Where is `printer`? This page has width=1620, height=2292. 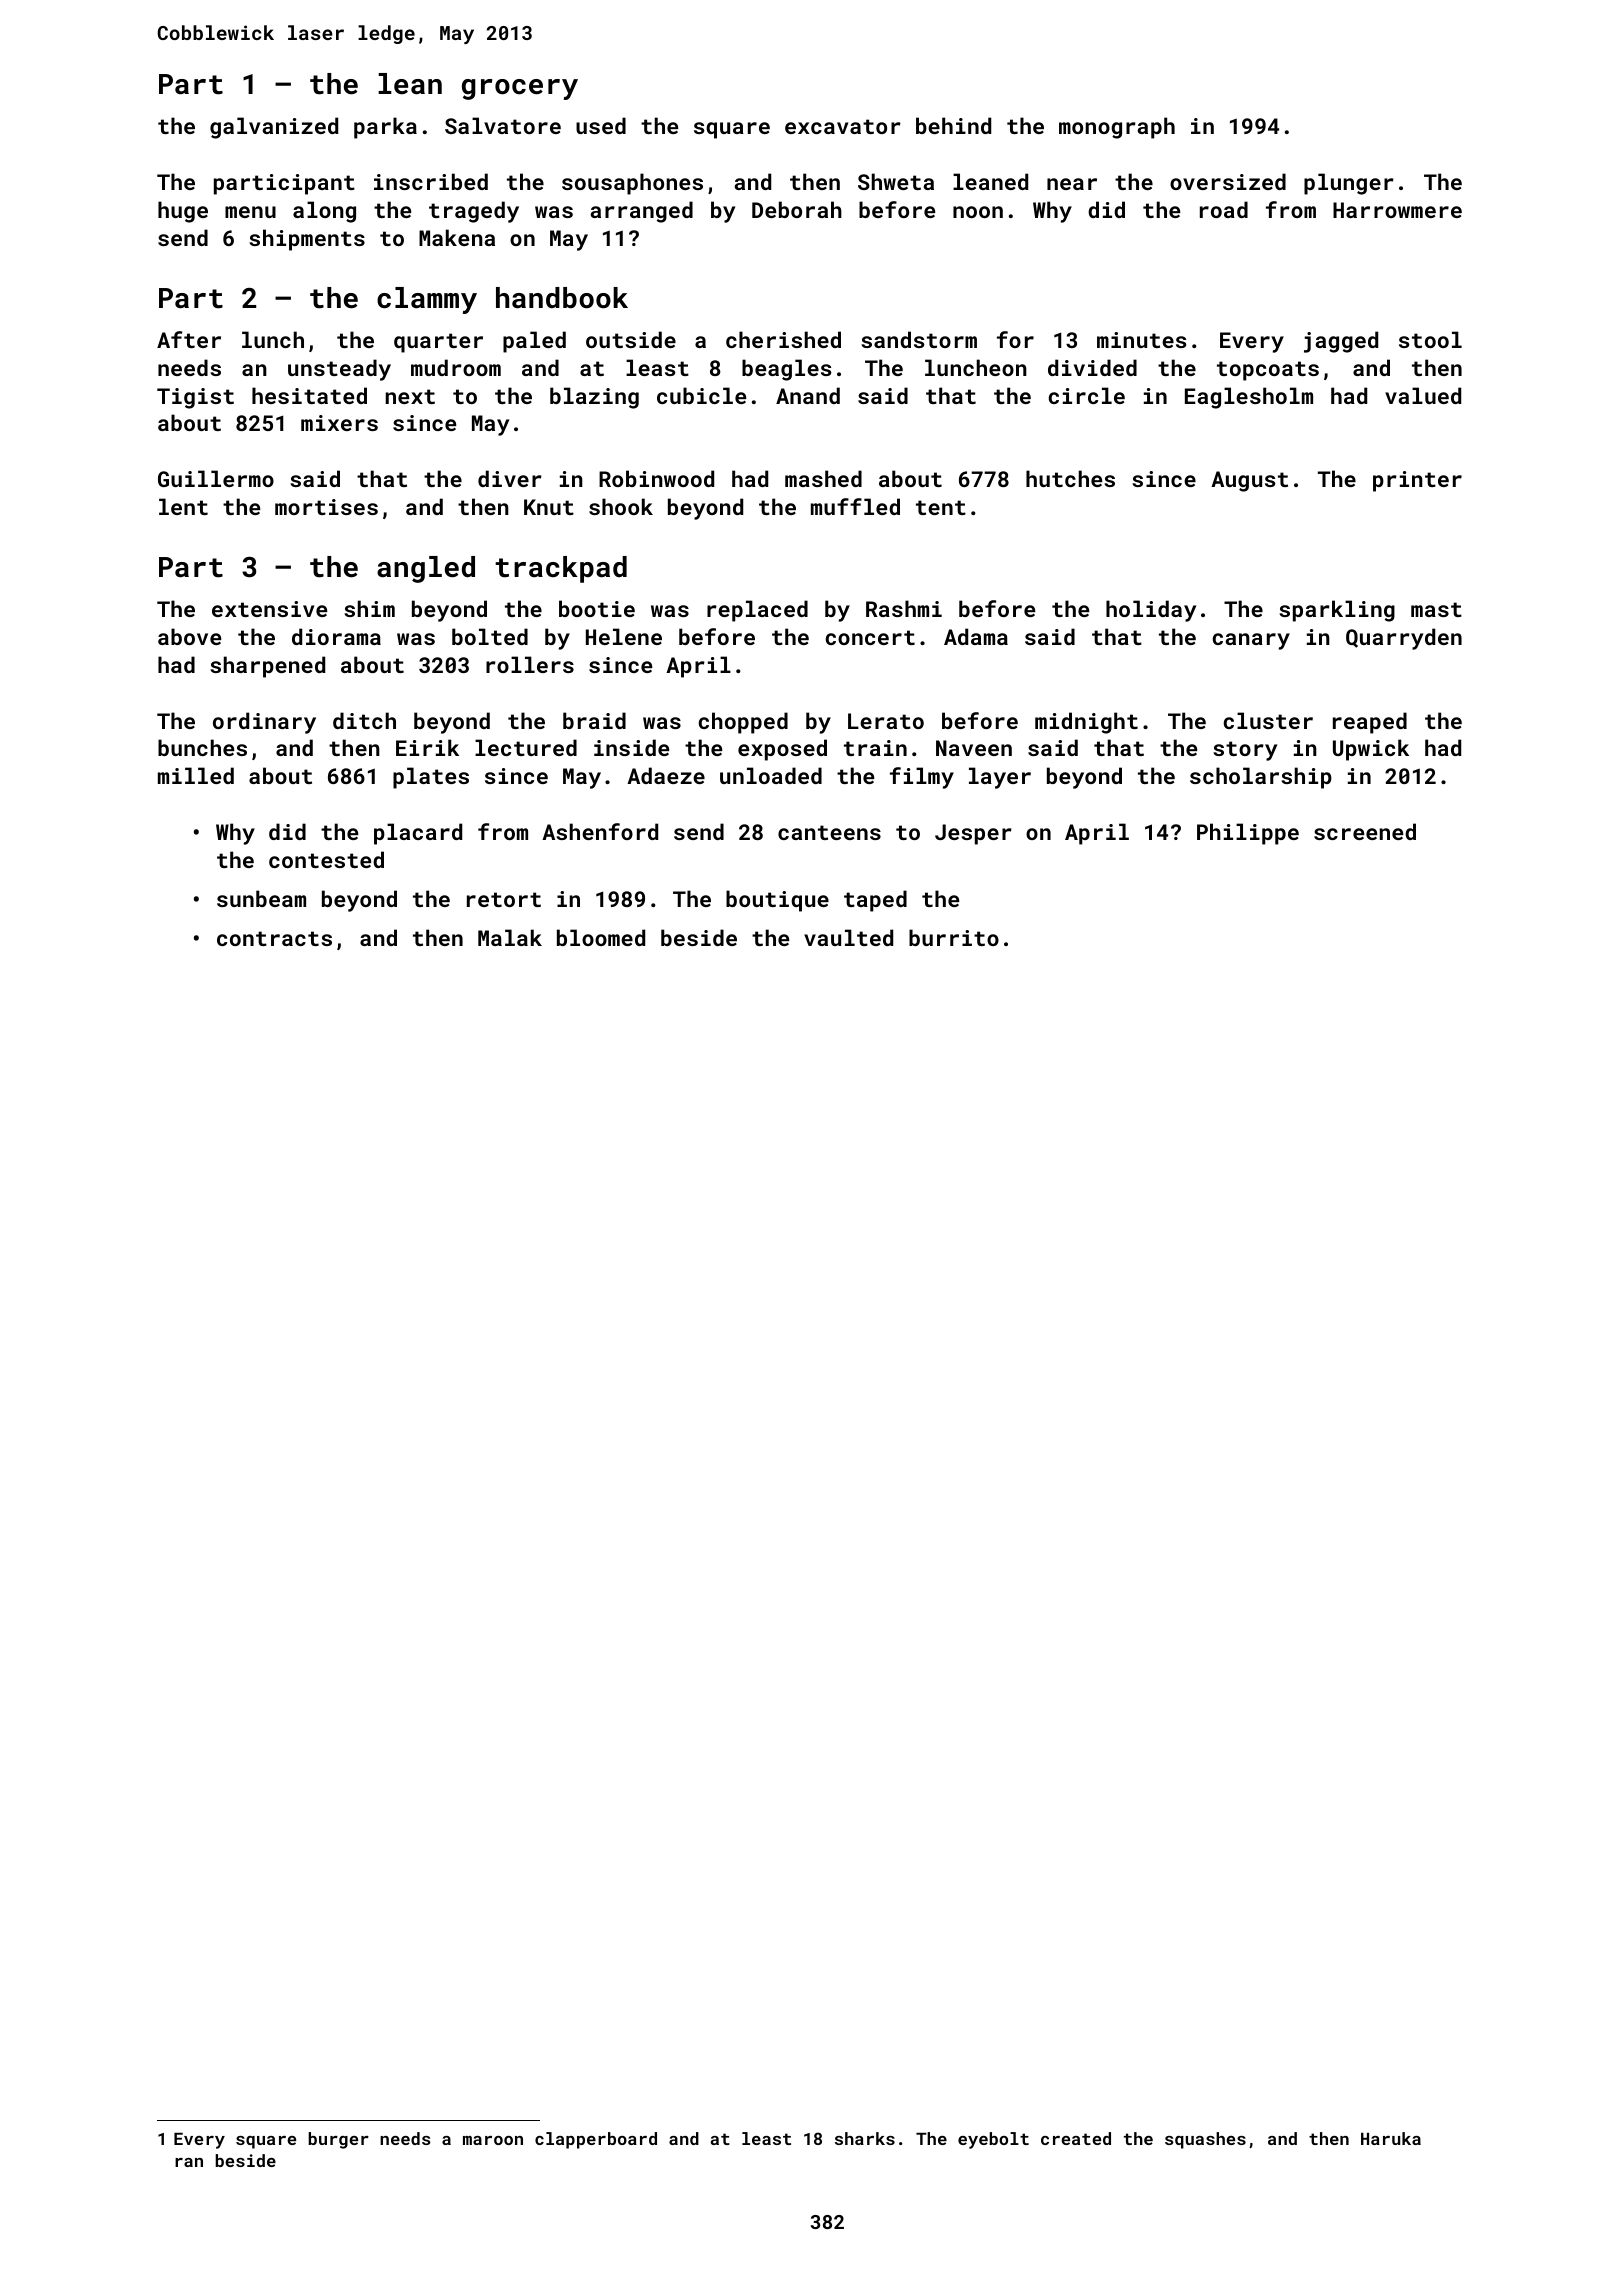 printer is located at coordinates (1417, 481).
